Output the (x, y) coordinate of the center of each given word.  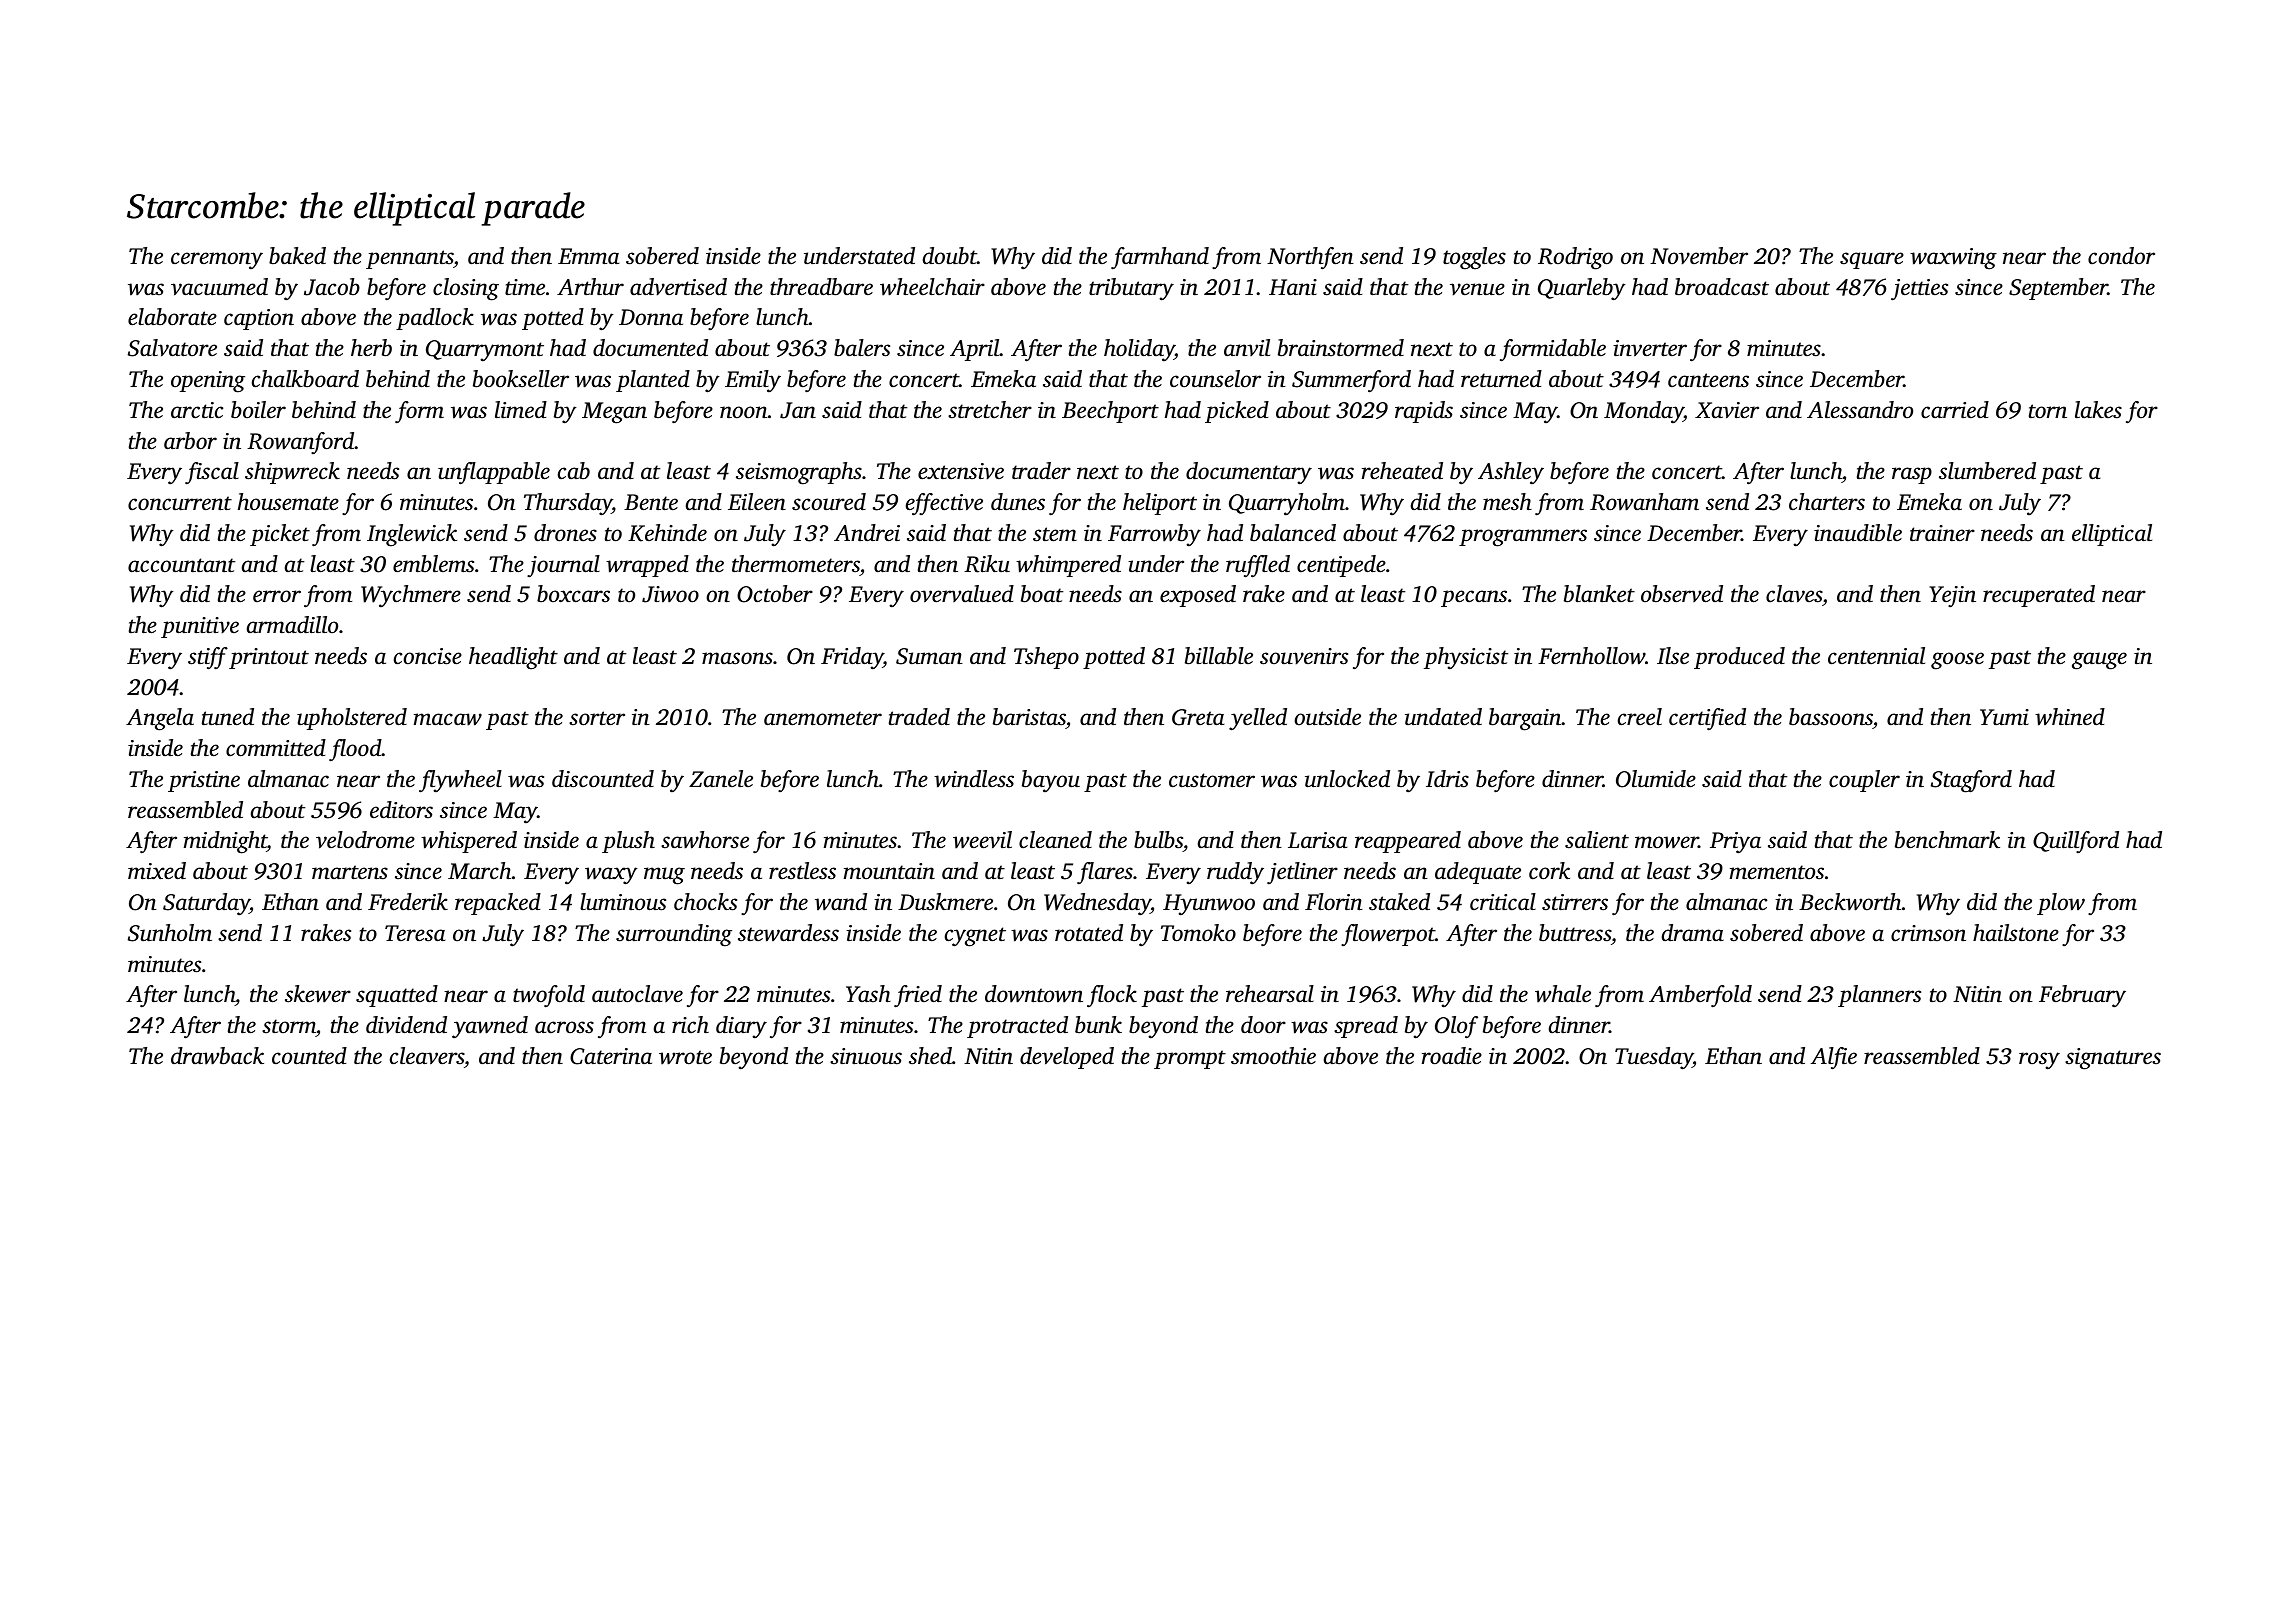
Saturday (206, 904)
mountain (889, 871)
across (564, 1027)
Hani (1293, 287)
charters (1827, 502)
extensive (961, 471)
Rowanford (301, 443)
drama (1693, 932)
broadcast (1722, 287)
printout (269, 658)
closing (466, 289)
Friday (852, 658)
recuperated (2039, 596)
